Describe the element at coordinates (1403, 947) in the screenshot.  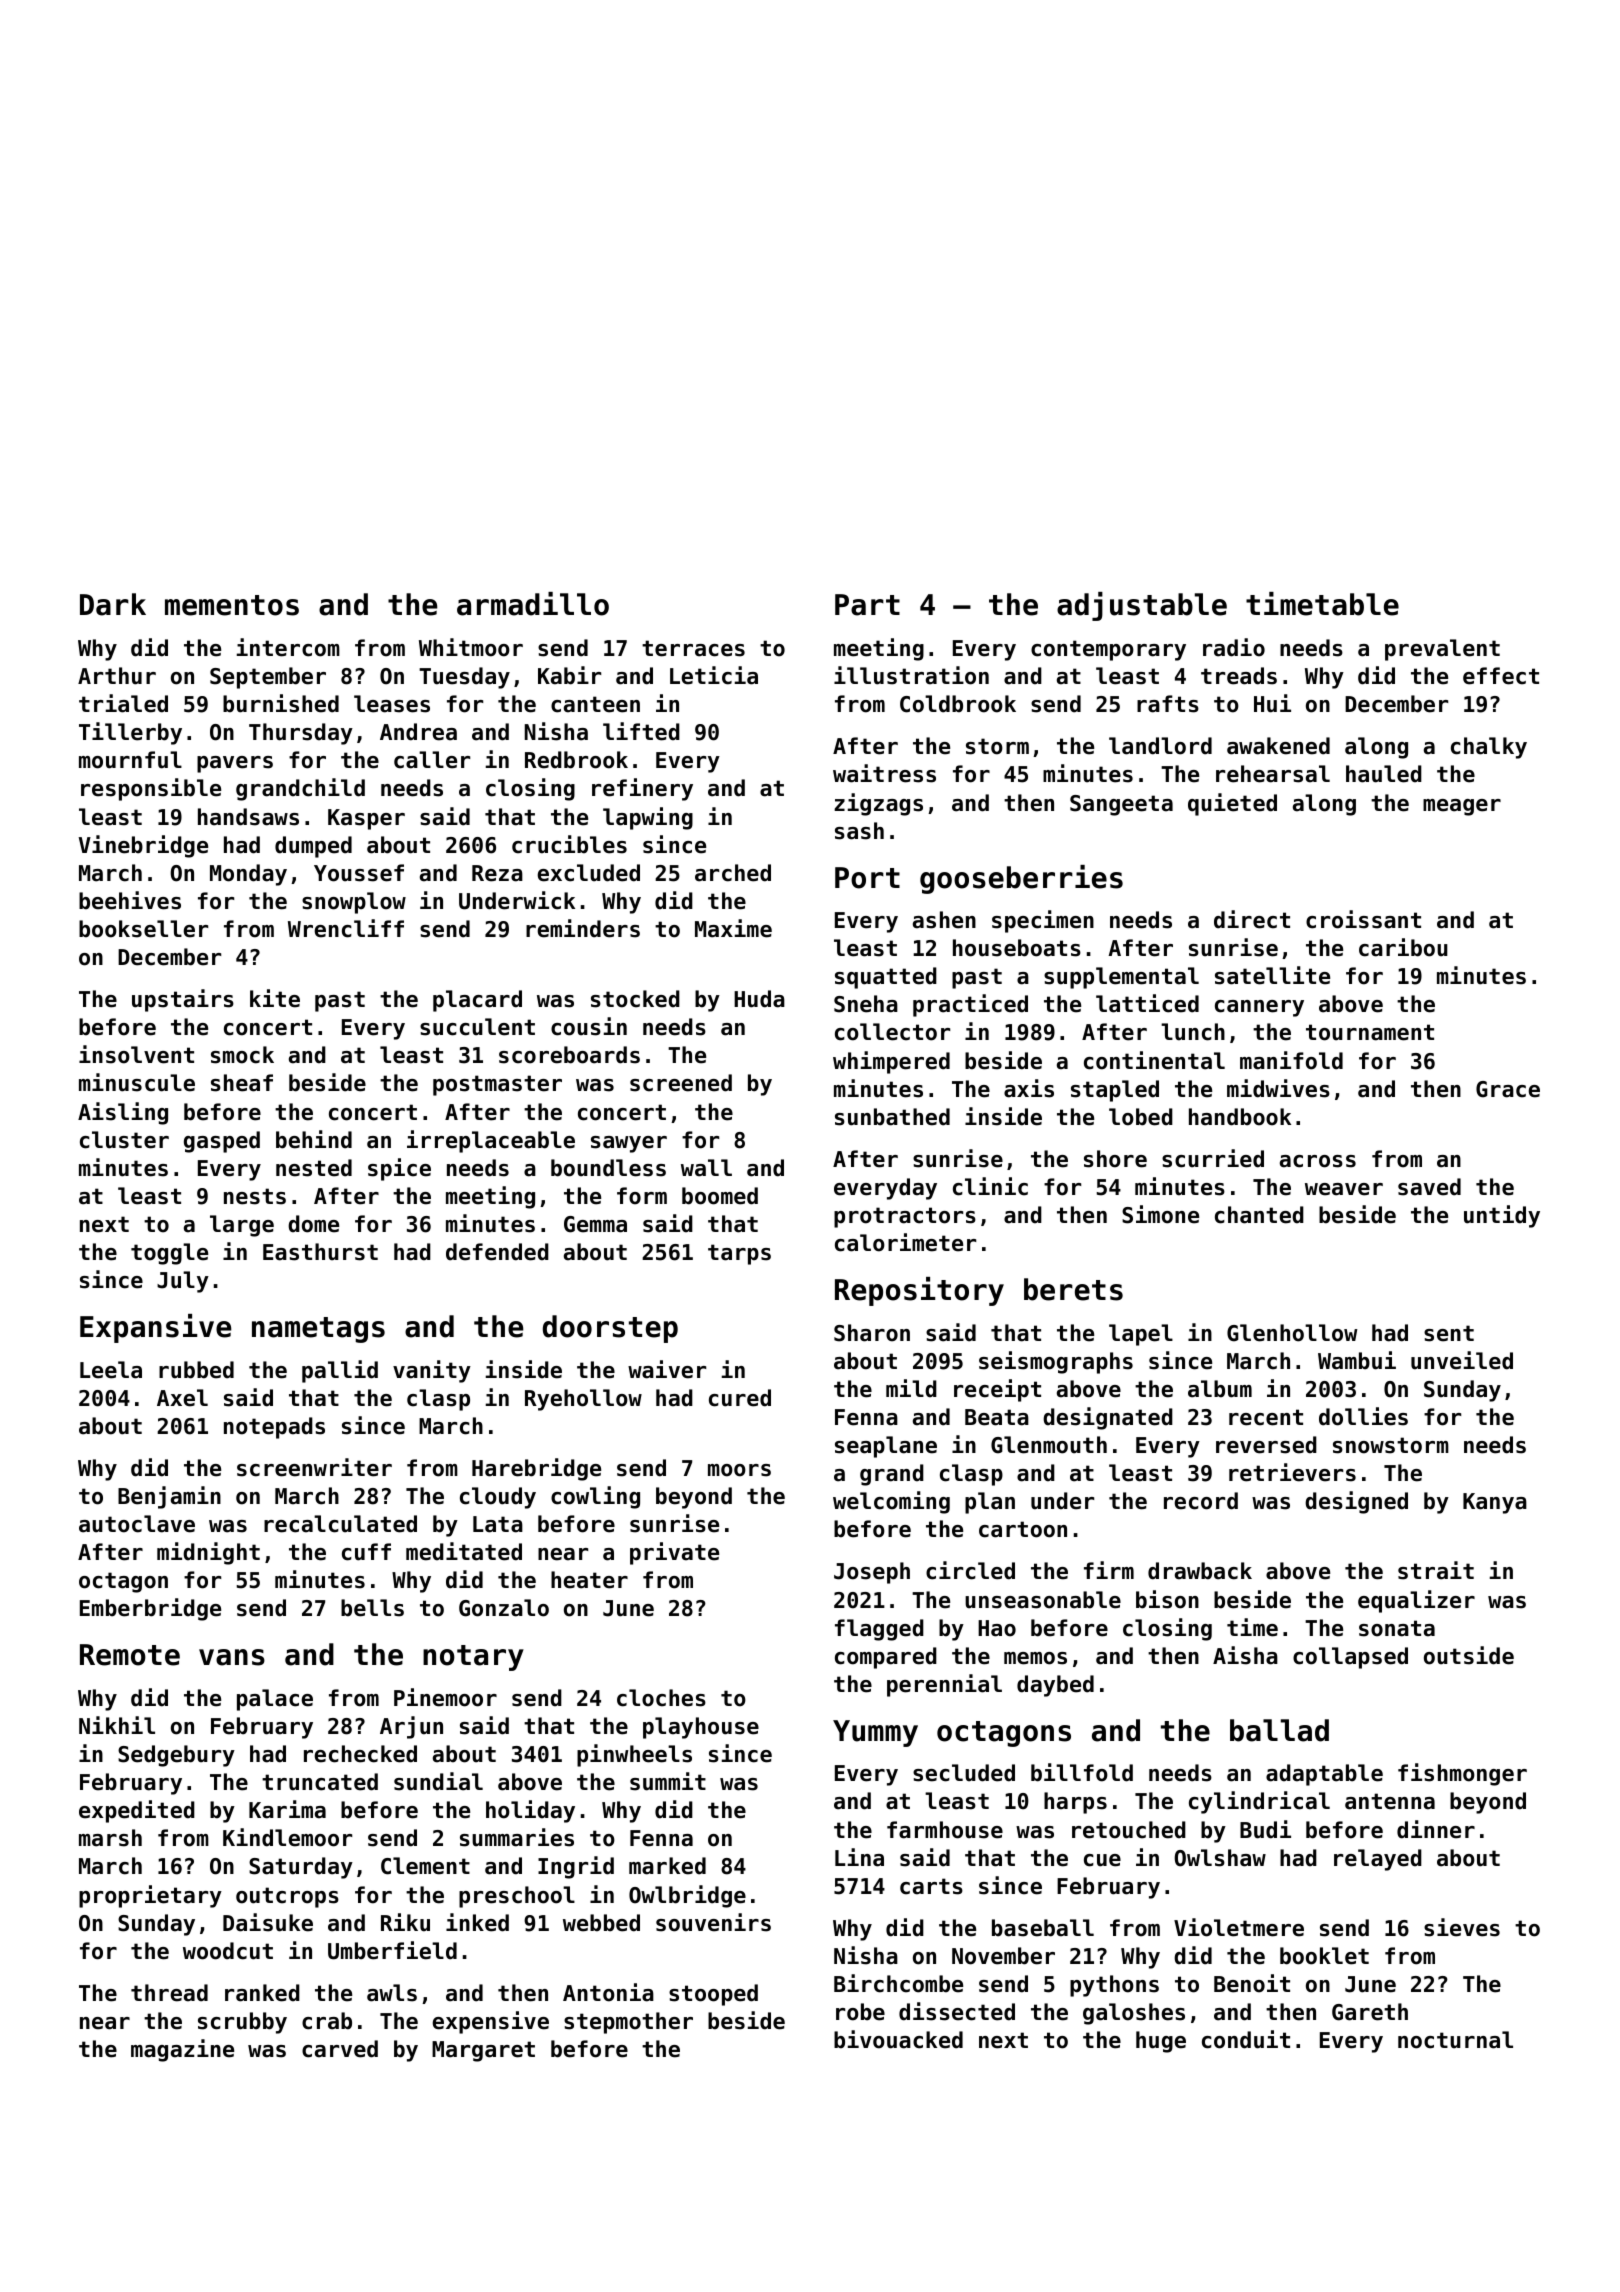
I see `caribou` at that location.
